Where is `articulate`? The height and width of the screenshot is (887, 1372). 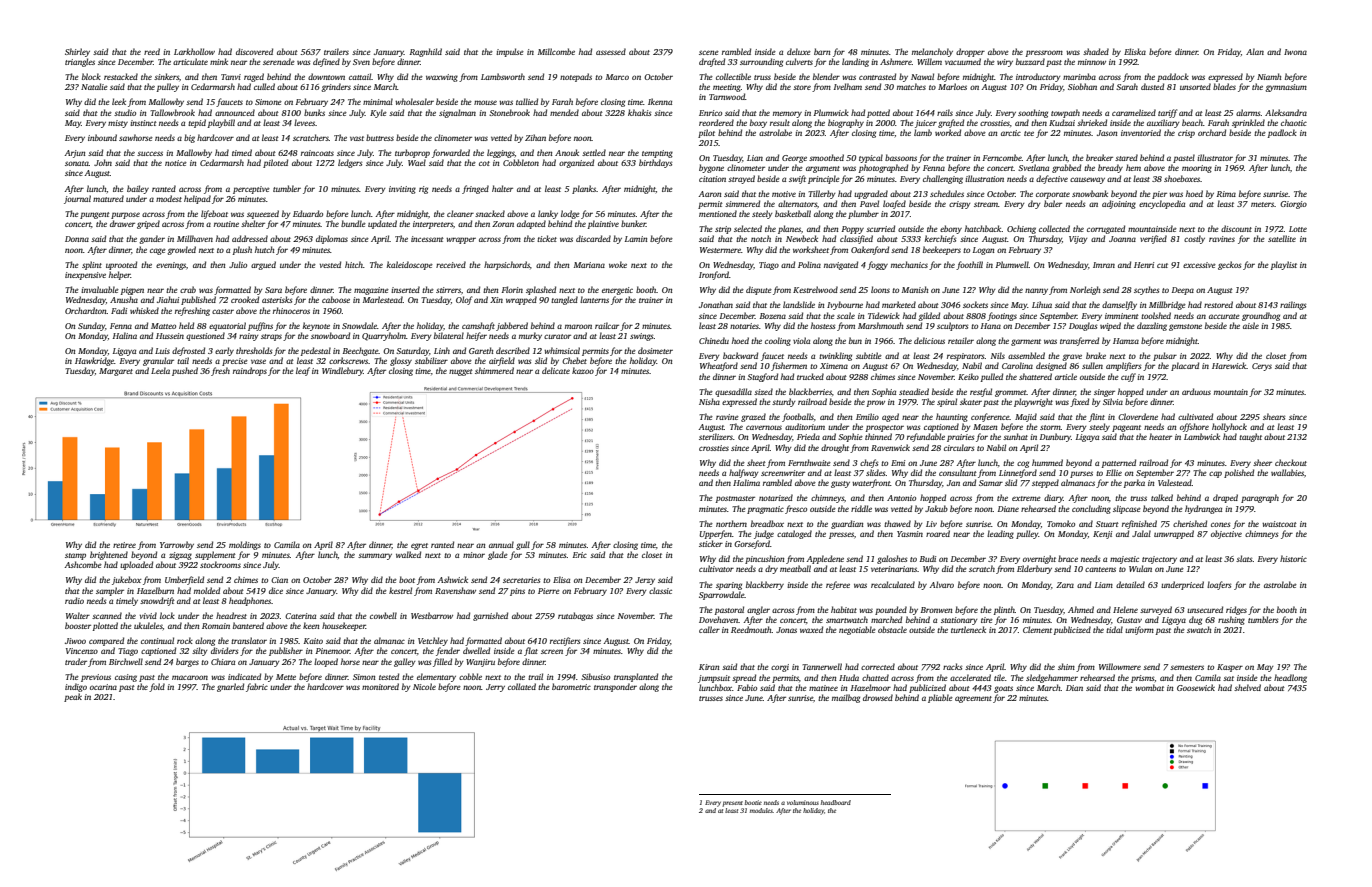 articulate is located at coordinates (190, 61).
